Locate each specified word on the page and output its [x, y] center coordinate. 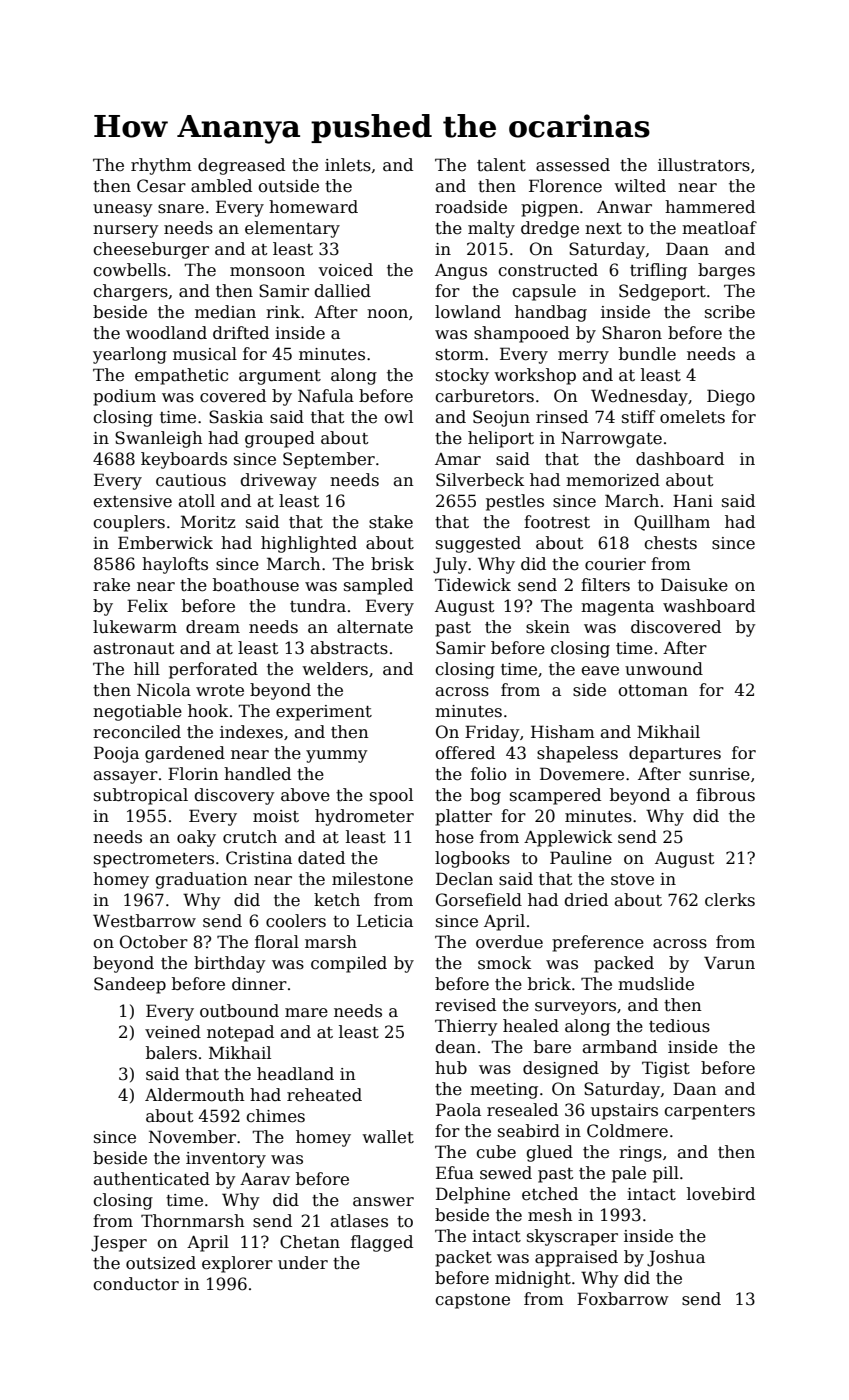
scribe [730, 312]
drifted [241, 333]
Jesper [119, 1243]
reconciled [137, 732]
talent [501, 165]
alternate [375, 627]
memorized [613, 480]
